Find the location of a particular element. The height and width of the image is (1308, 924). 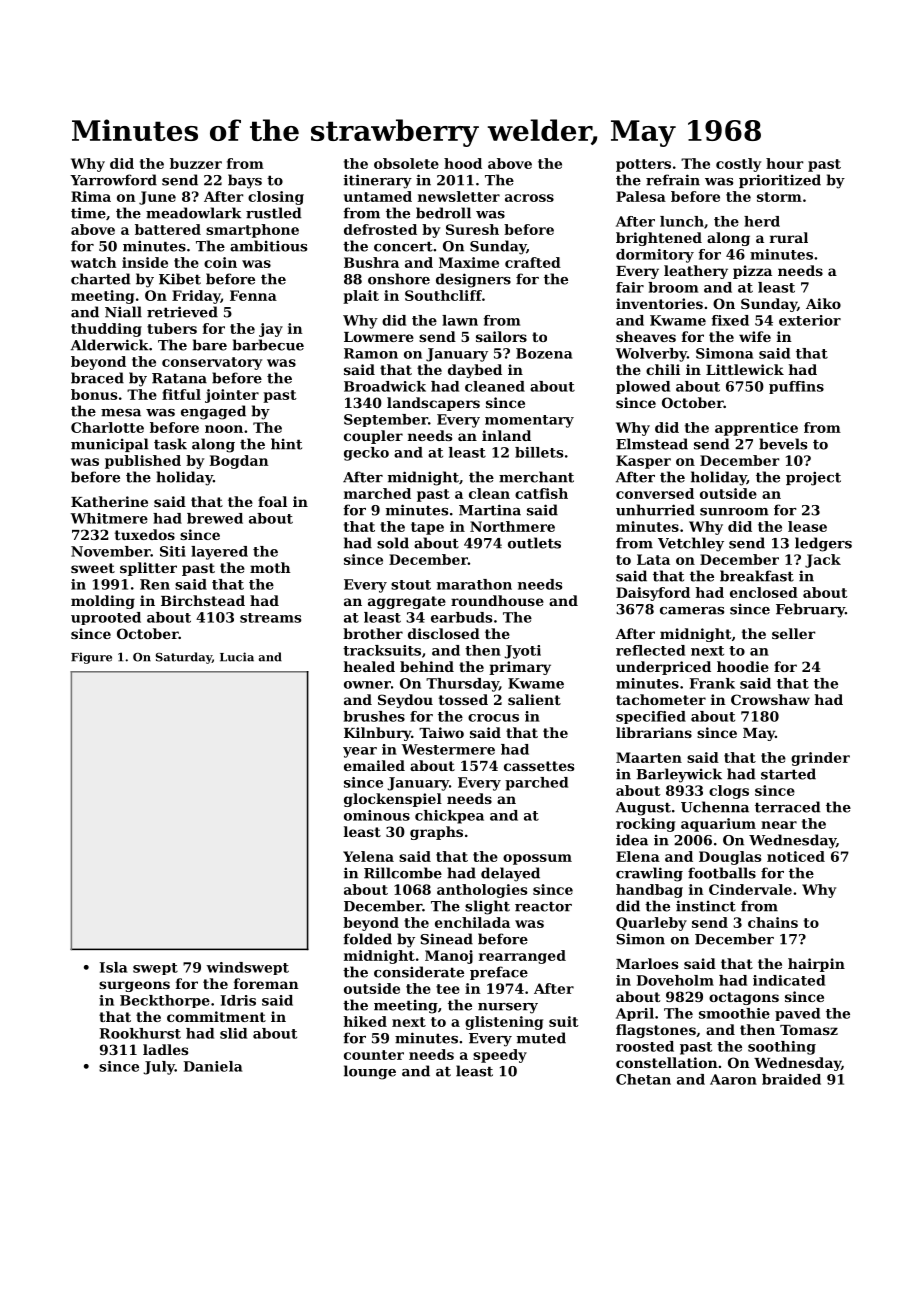

ledgers is located at coordinates (823, 544).
